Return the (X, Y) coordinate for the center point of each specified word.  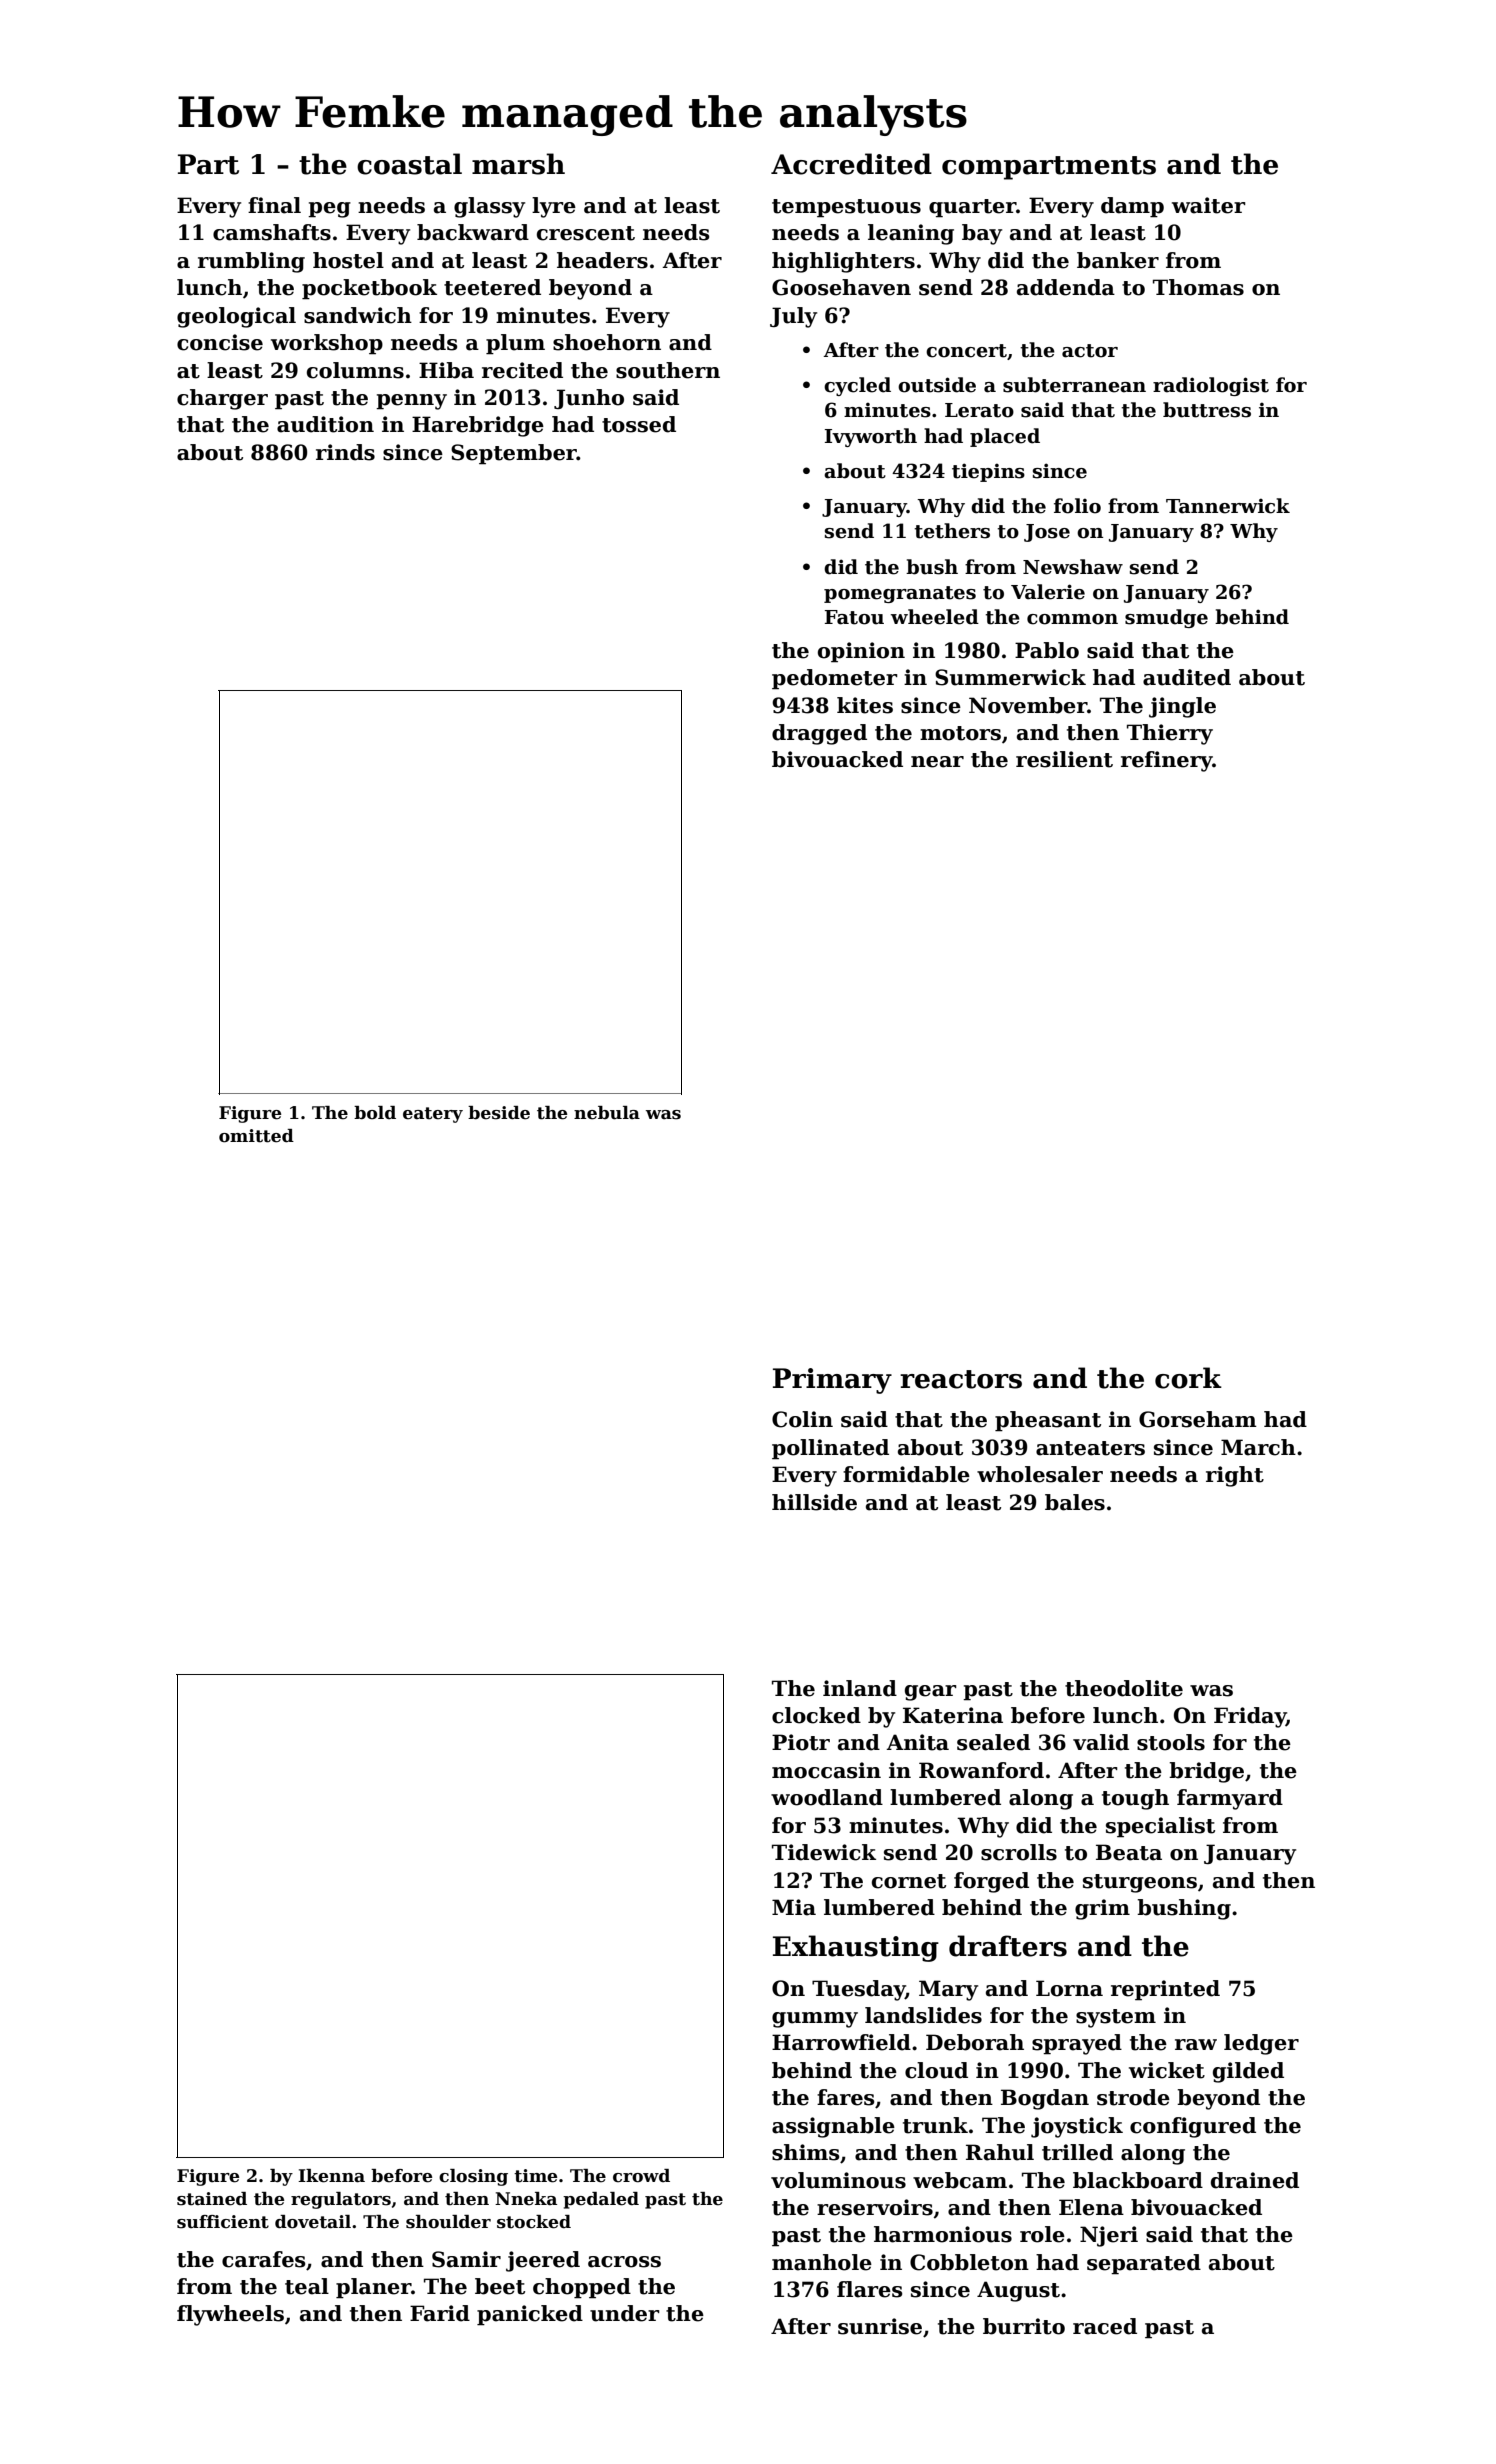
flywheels (230, 2315)
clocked (816, 1715)
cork (1188, 1378)
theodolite (1124, 1688)
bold (375, 1113)
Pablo (1047, 650)
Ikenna (331, 2176)
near (937, 762)
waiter (1209, 205)
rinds (345, 452)
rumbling (251, 262)
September (514, 454)
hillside (814, 1502)
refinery (1167, 761)
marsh (518, 164)
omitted (256, 1136)
